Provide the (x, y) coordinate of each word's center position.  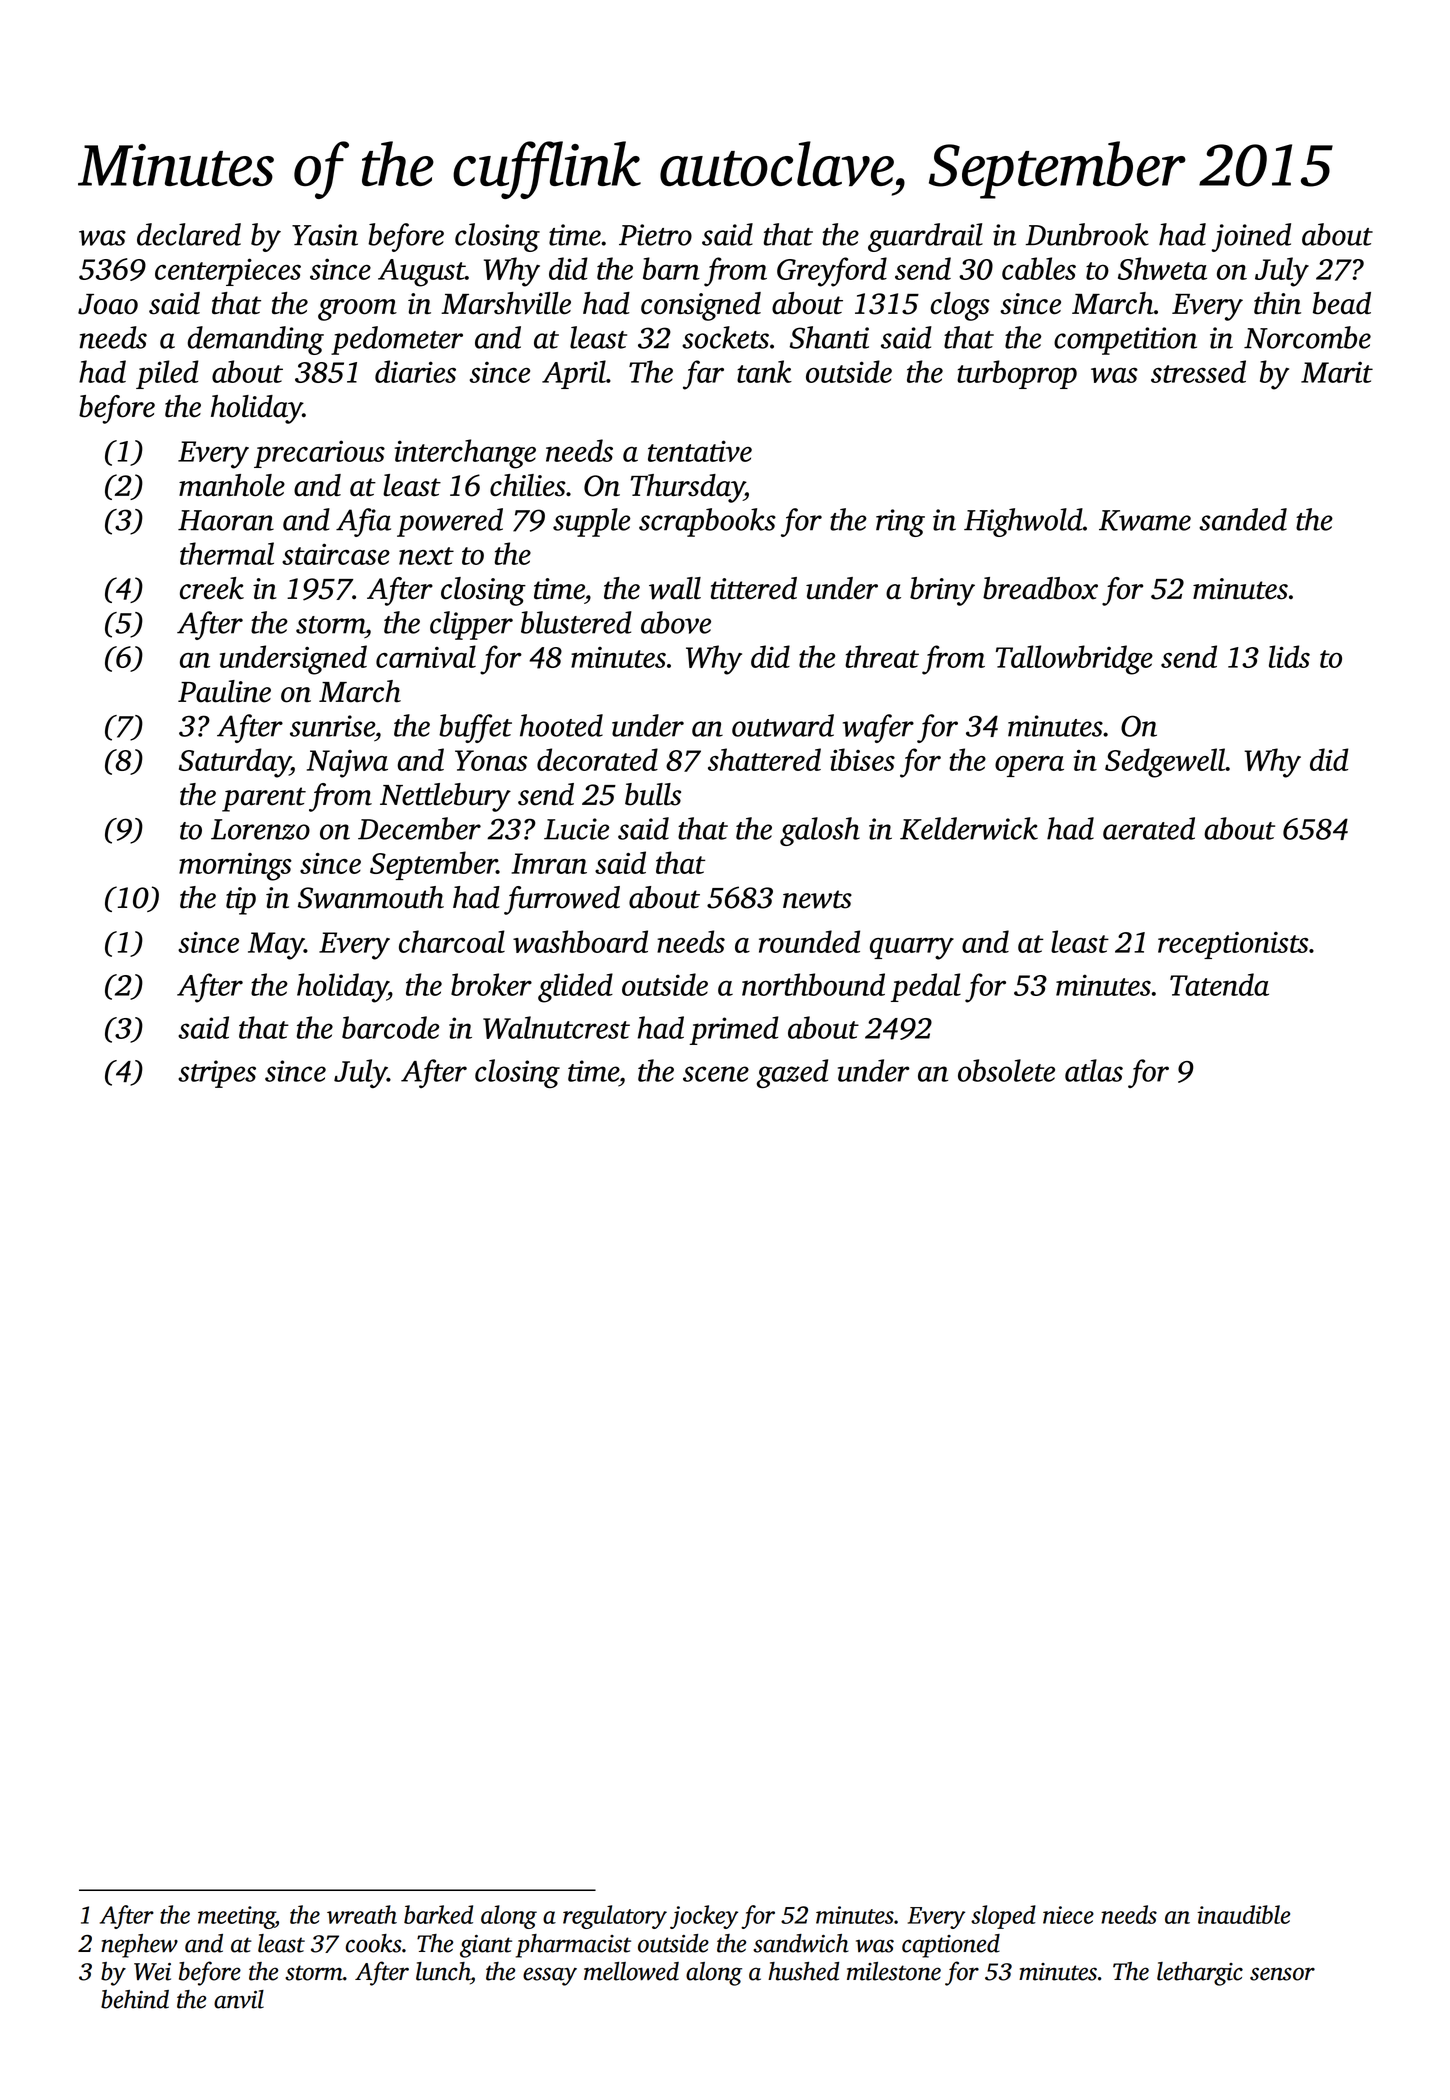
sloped (1003, 1917)
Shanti (829, 337)
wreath (362, 1914)
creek (212, 588)
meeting (236, 1917)
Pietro (655, 235)
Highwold (1023, 522)
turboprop (1017, 374)
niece (1068, 1915)
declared (189, 234)
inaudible (1243, 1914)
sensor (1282, 1974)
